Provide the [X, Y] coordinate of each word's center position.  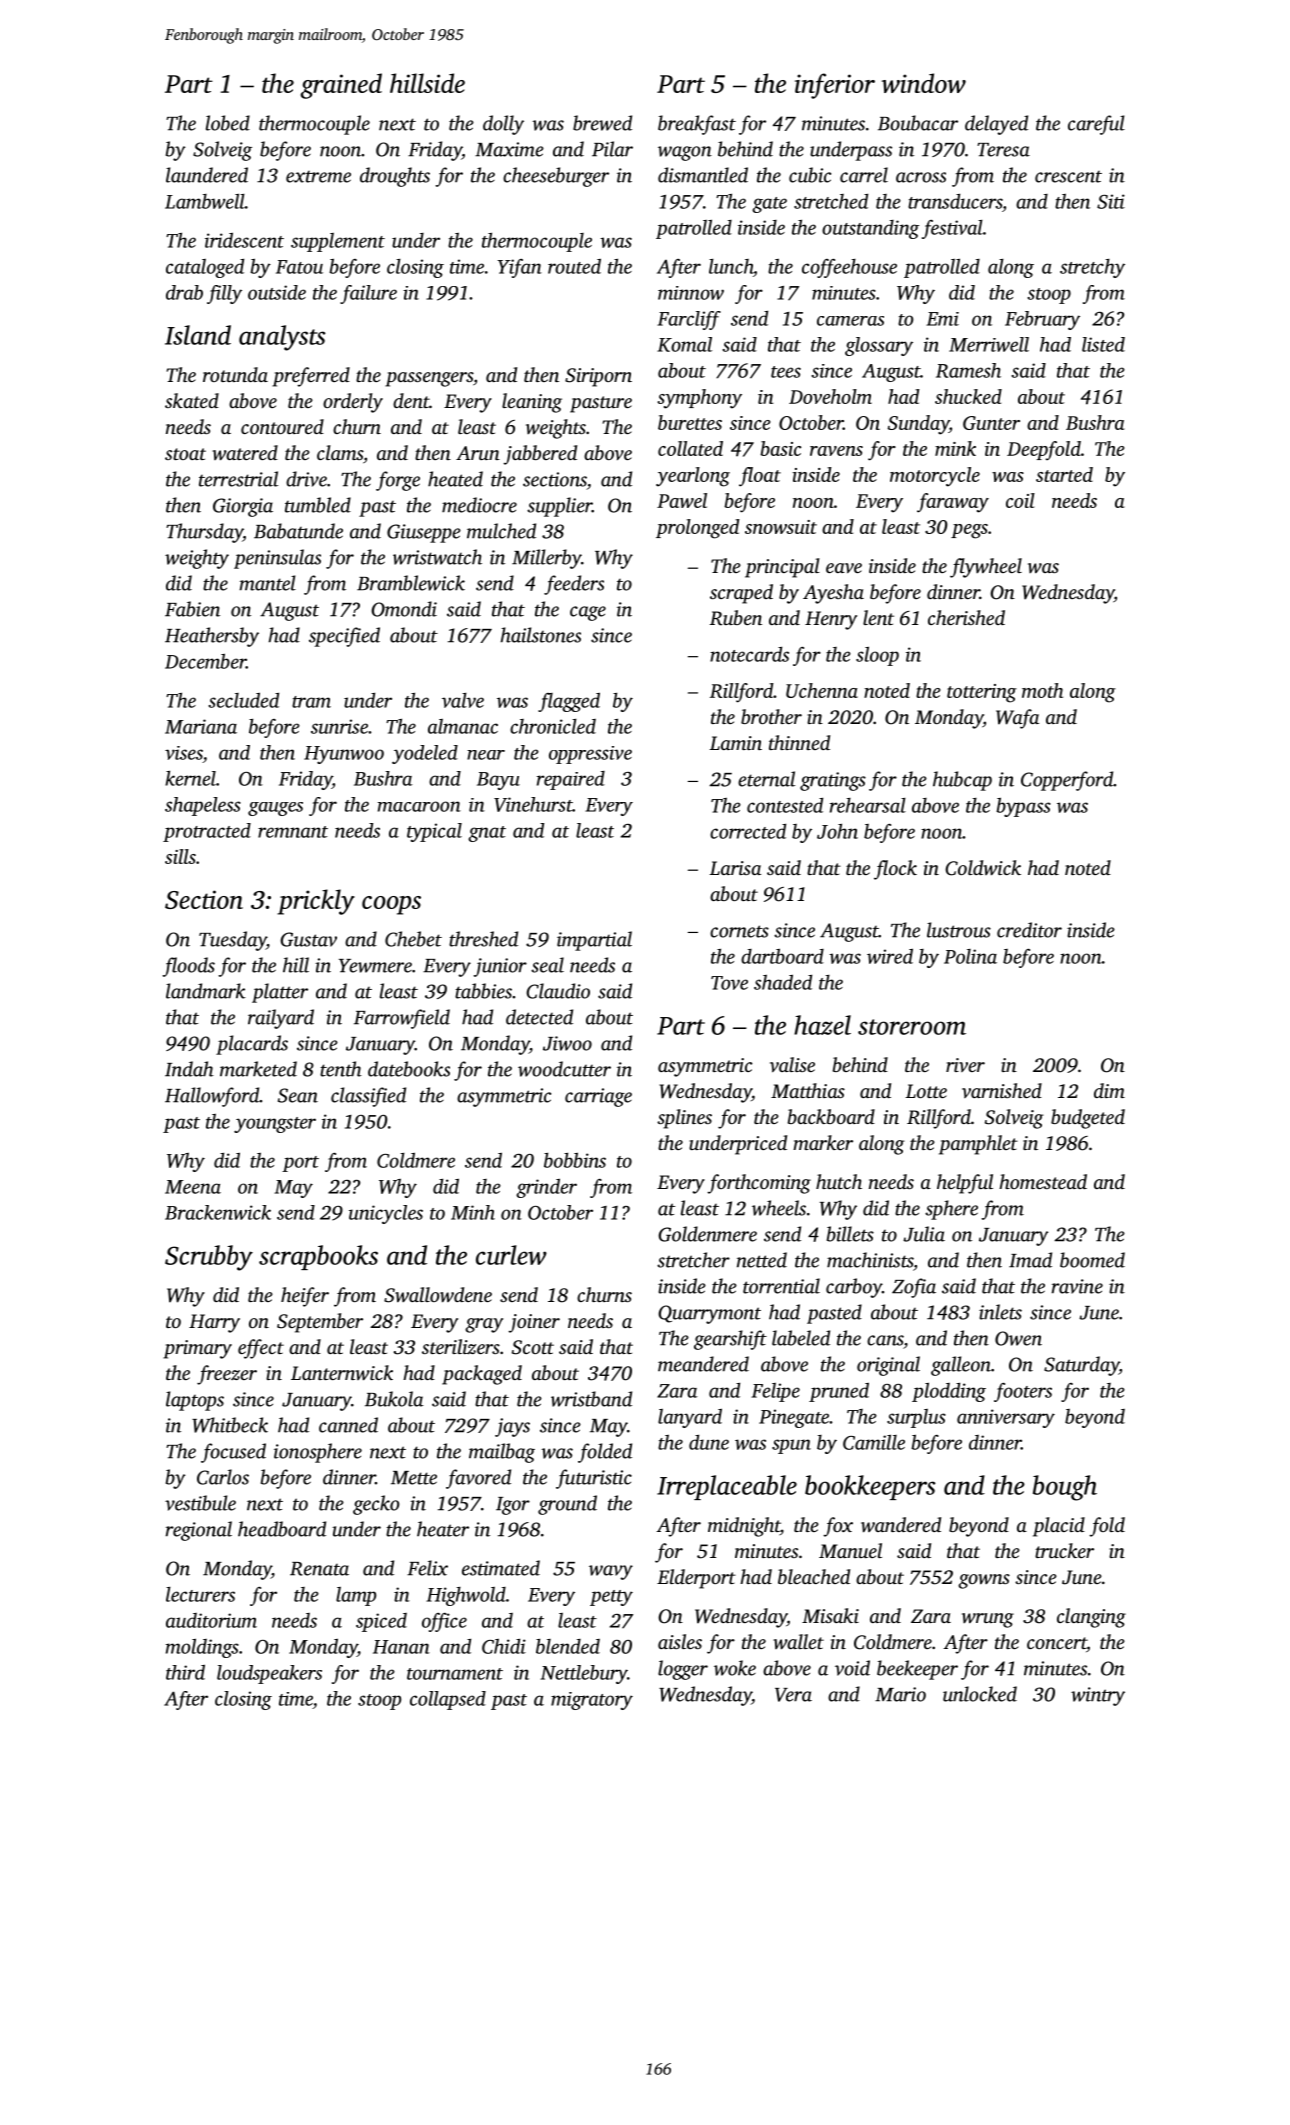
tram [311, 702]
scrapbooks [318, 1257]
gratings [833, 781]
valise [792, 1065]
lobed [228, 123]
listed [1103, 344]
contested [785, 805]
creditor [1029, 930]
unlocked [980, 1694]
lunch [731, 266]
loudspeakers [269, 1674]
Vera [793, 1695]
